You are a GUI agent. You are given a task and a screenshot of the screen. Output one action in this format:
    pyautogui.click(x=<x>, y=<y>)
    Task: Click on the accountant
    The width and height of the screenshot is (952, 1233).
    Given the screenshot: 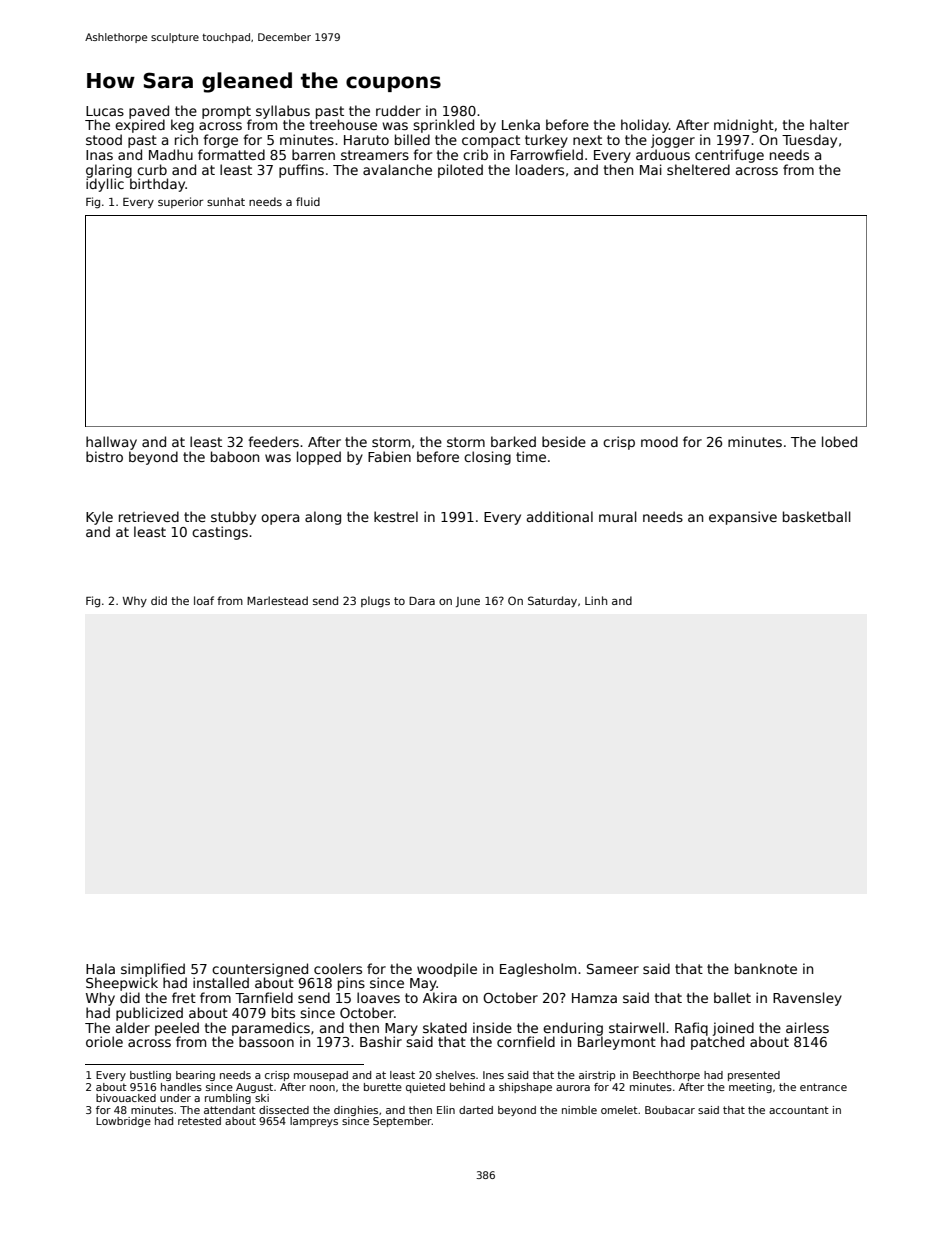 What is the action you would take?
    pyautogui.click(x=799, y=1110)
